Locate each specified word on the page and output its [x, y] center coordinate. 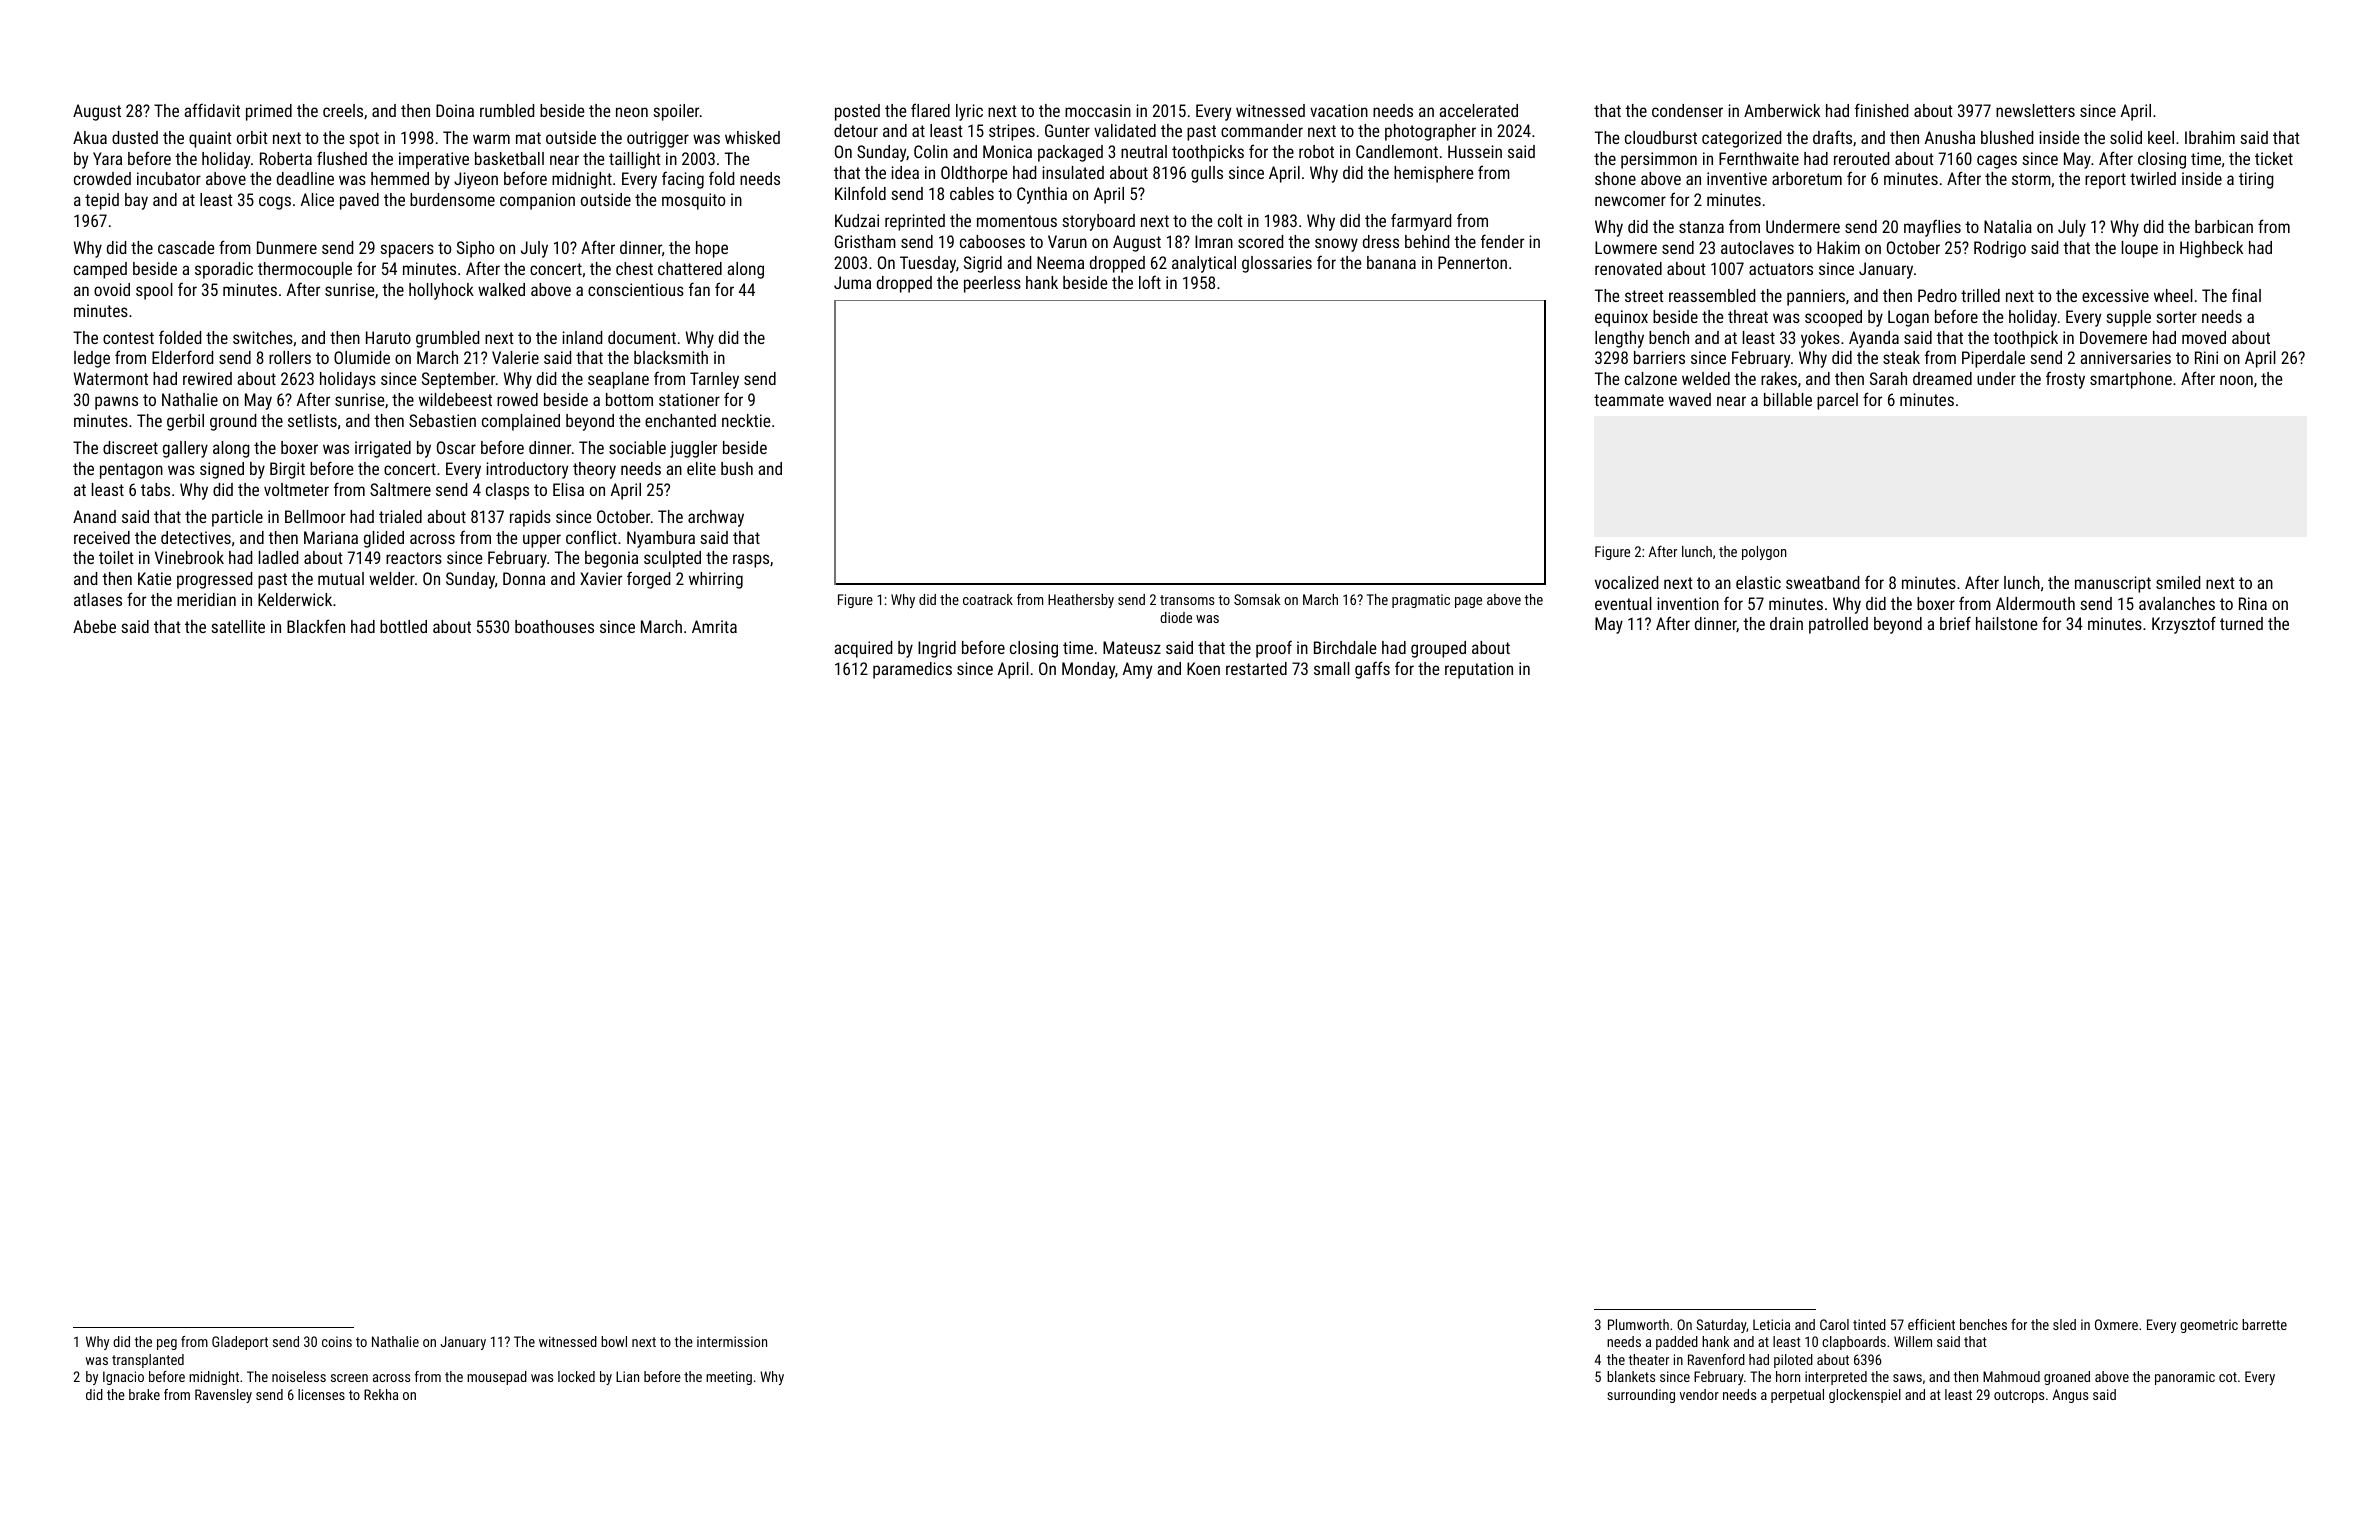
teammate [1629, 400]
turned [2241, 623]
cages [1997, 162]
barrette [2264, 1324]
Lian [627, 1376]
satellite [238, 626]
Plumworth [1638, 1324]
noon [2236, 380]
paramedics [912, 670]
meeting [729, 1378]
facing [683, 180]
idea [905, 172]
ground [233, 422]
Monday [1088, 670]
